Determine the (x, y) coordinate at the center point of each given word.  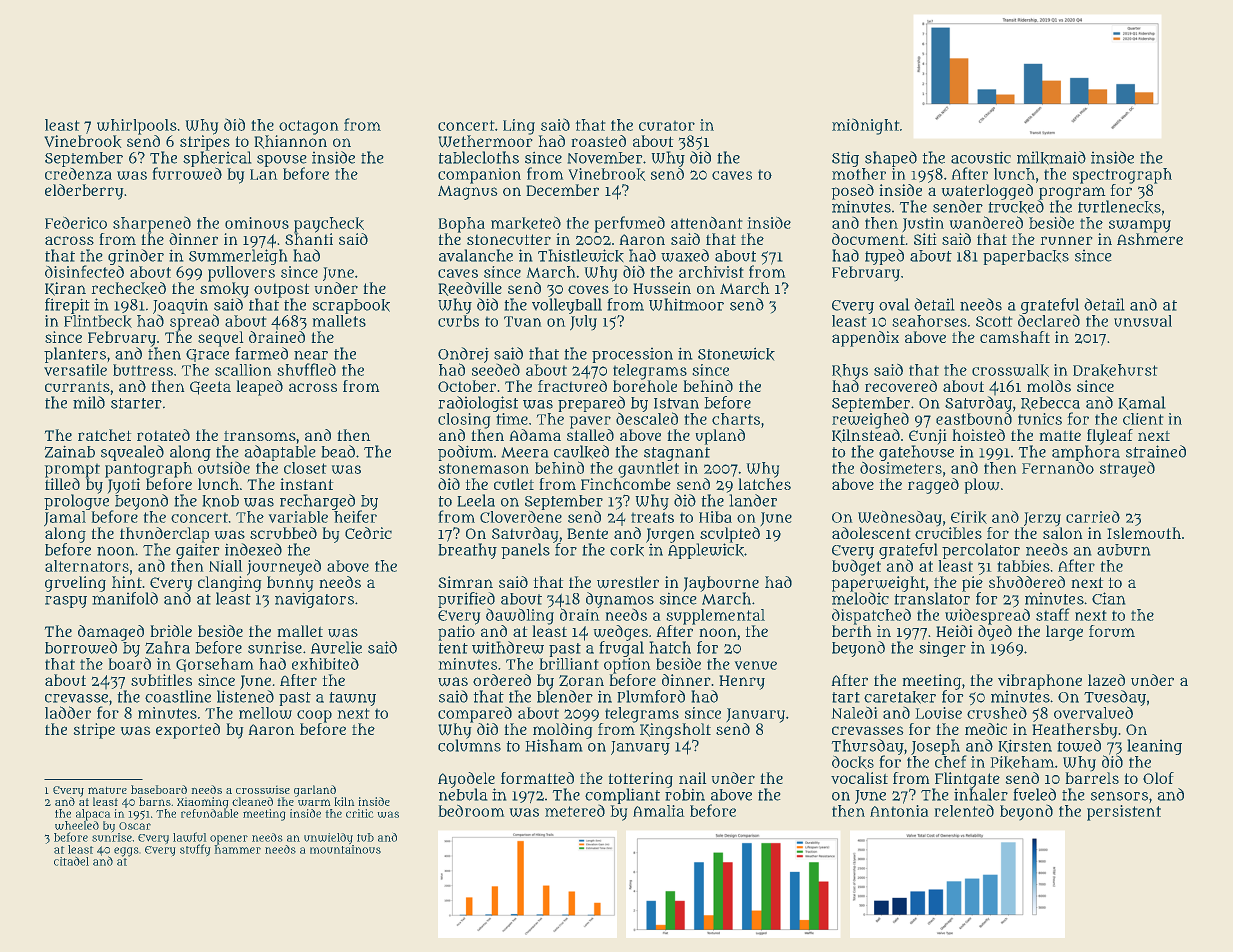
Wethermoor (485, 141)
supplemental (715, 617)
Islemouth (1144, 533)
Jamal (65, 519)
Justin (923, 225)
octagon (309, 127)
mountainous (345, 849)
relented (964, 810)
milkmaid (1051, 158)
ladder (68, 712)
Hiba (715, 517)
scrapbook (351, 306)
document (868, 239)
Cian (1109, 598)
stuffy (195, 850)
